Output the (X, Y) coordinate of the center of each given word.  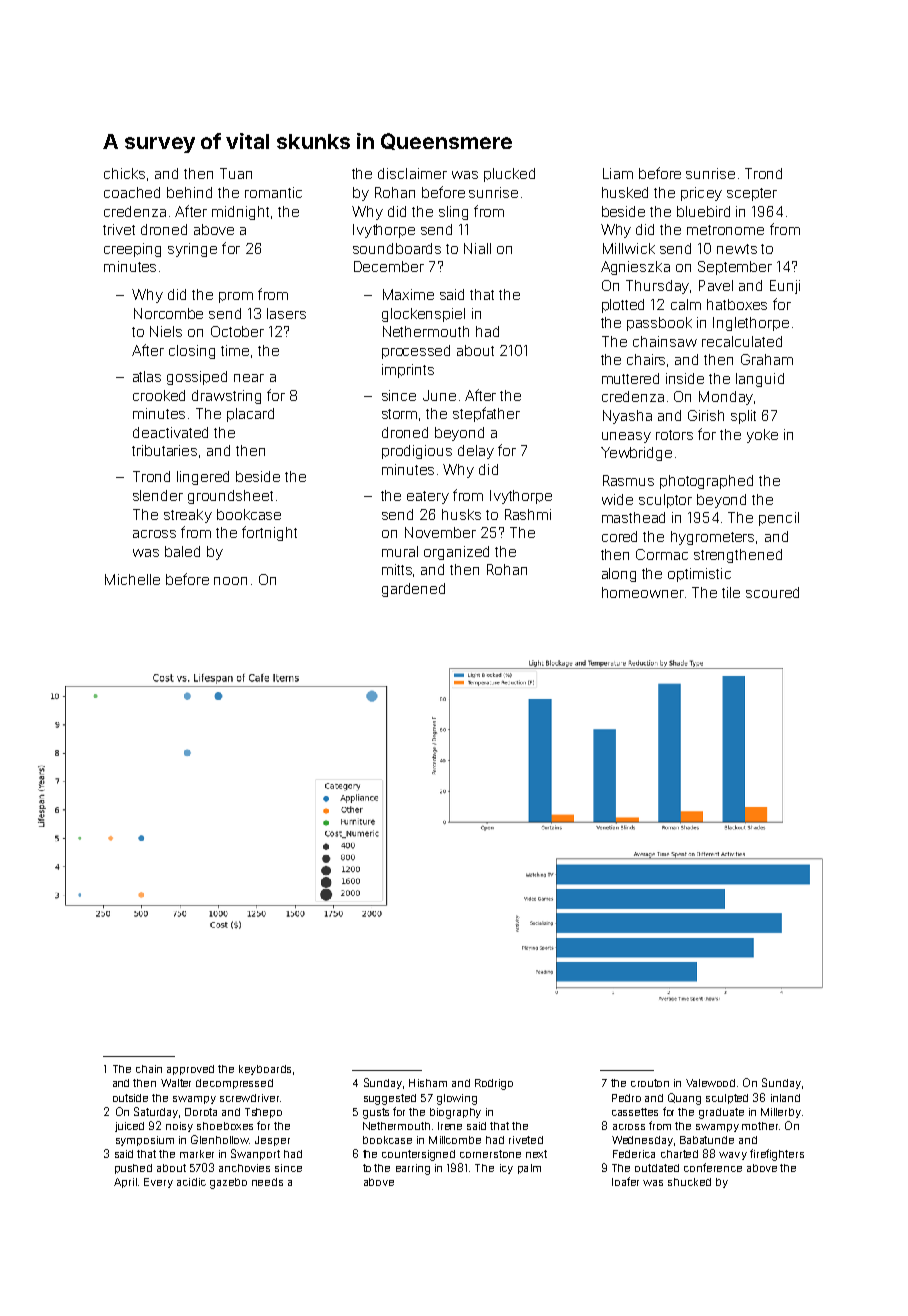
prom (236, 297)
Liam (618, 173)
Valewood (710, 1083)
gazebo (228, 1183)
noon (230, 581)
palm (529, 1169)
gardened (413, 590)
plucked (509, 175)
